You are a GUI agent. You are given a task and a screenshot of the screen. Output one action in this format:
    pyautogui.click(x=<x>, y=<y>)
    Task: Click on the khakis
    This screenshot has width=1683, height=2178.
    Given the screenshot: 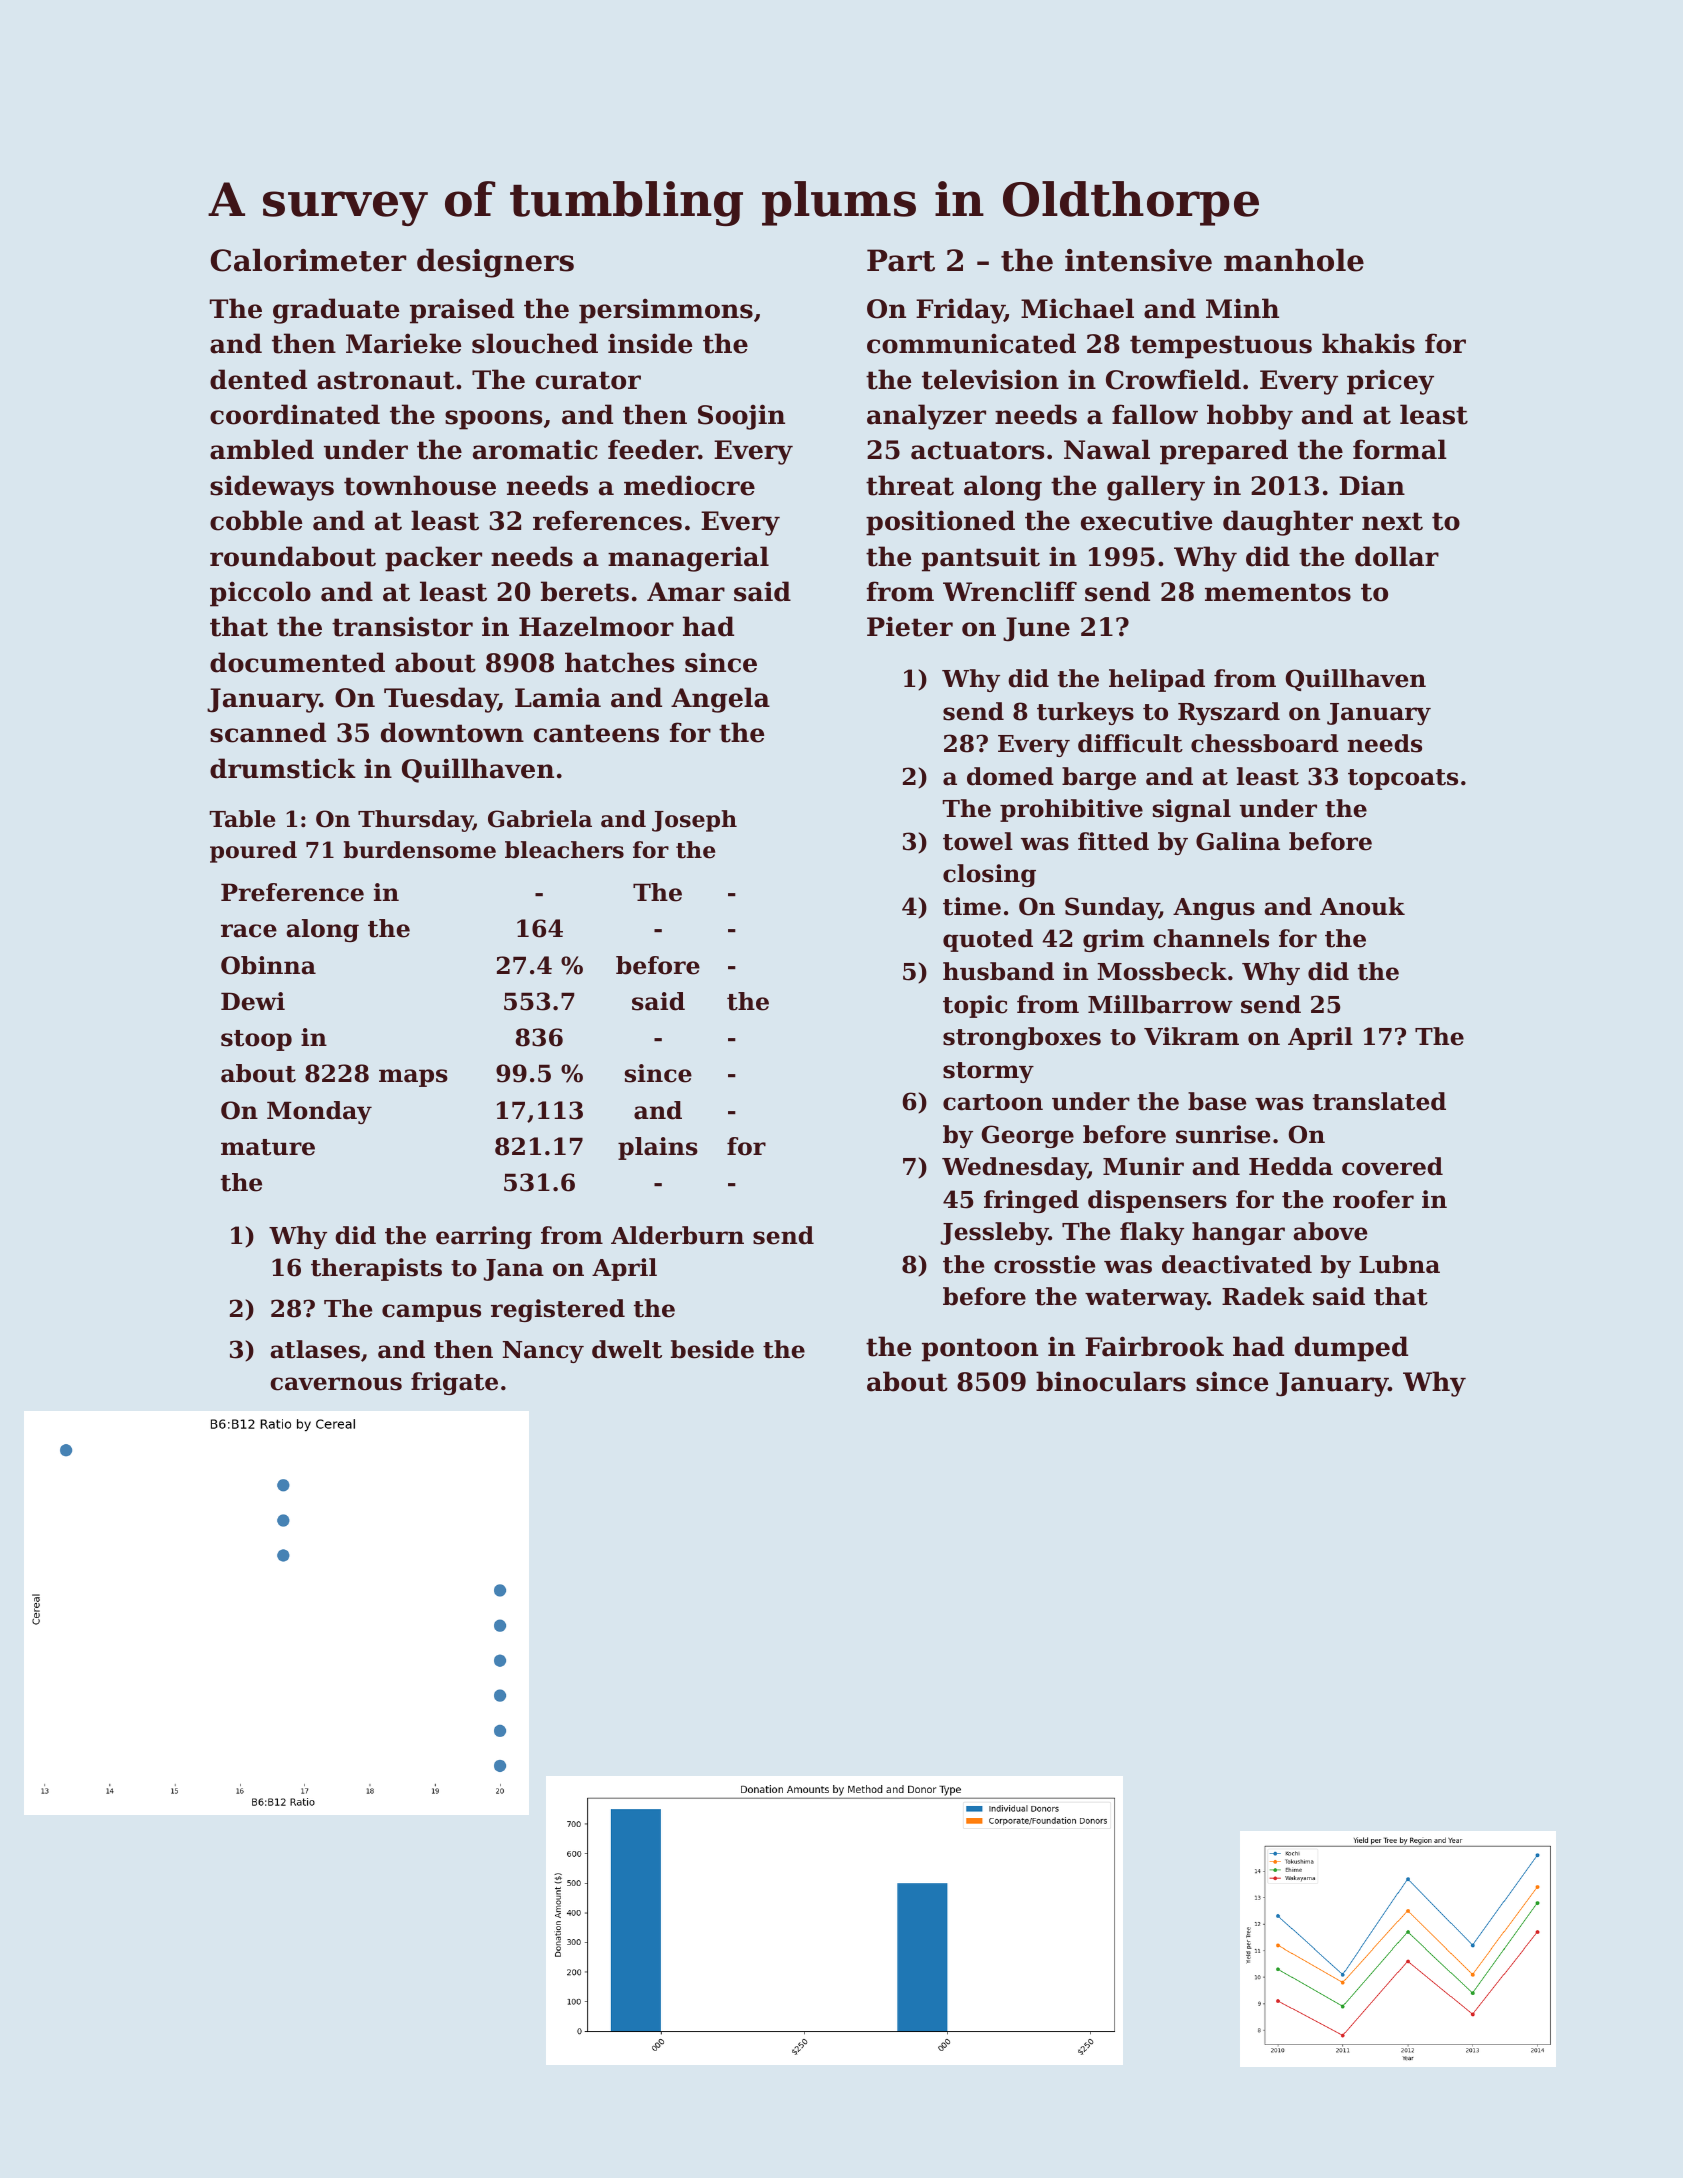 What is the action you would take?
    pyautogui.click(x=1368, y=343)
